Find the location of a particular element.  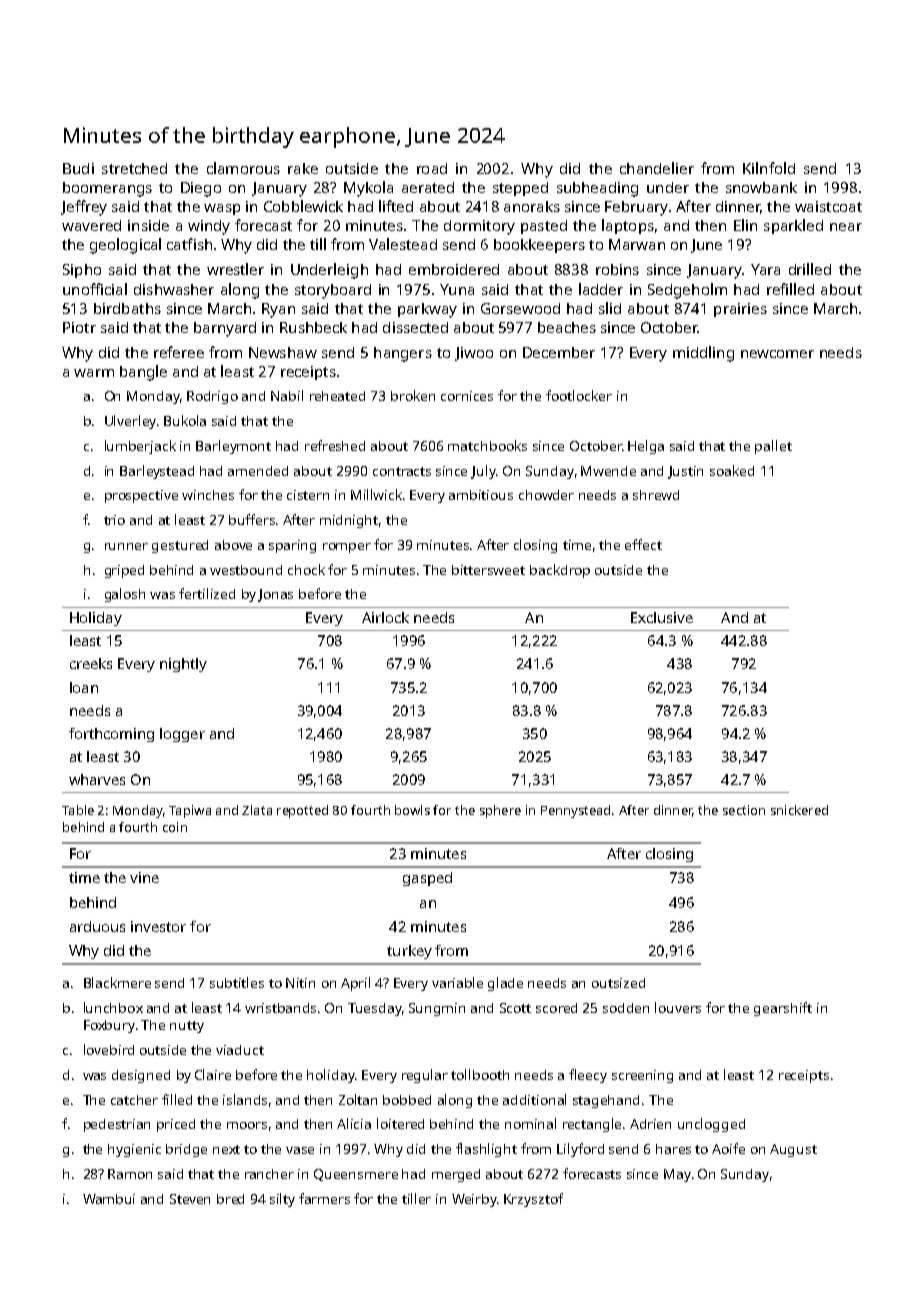

bowls is located at coordinates (412, 810).
